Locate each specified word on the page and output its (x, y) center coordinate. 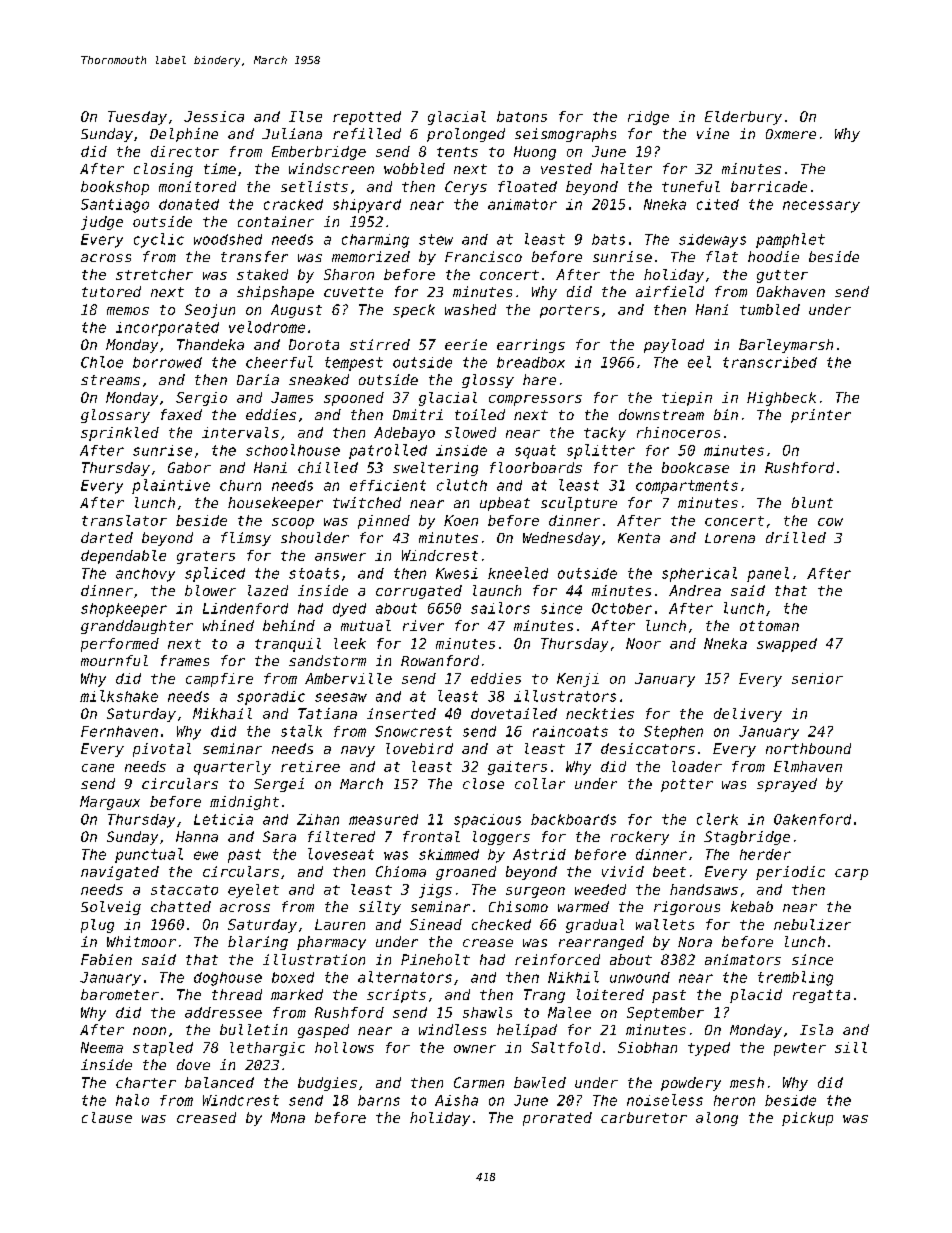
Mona (288, 1117)
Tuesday (137, 118)
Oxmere (791, 134)
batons (522, 116)
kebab (752, 906)
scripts (396, 996)
